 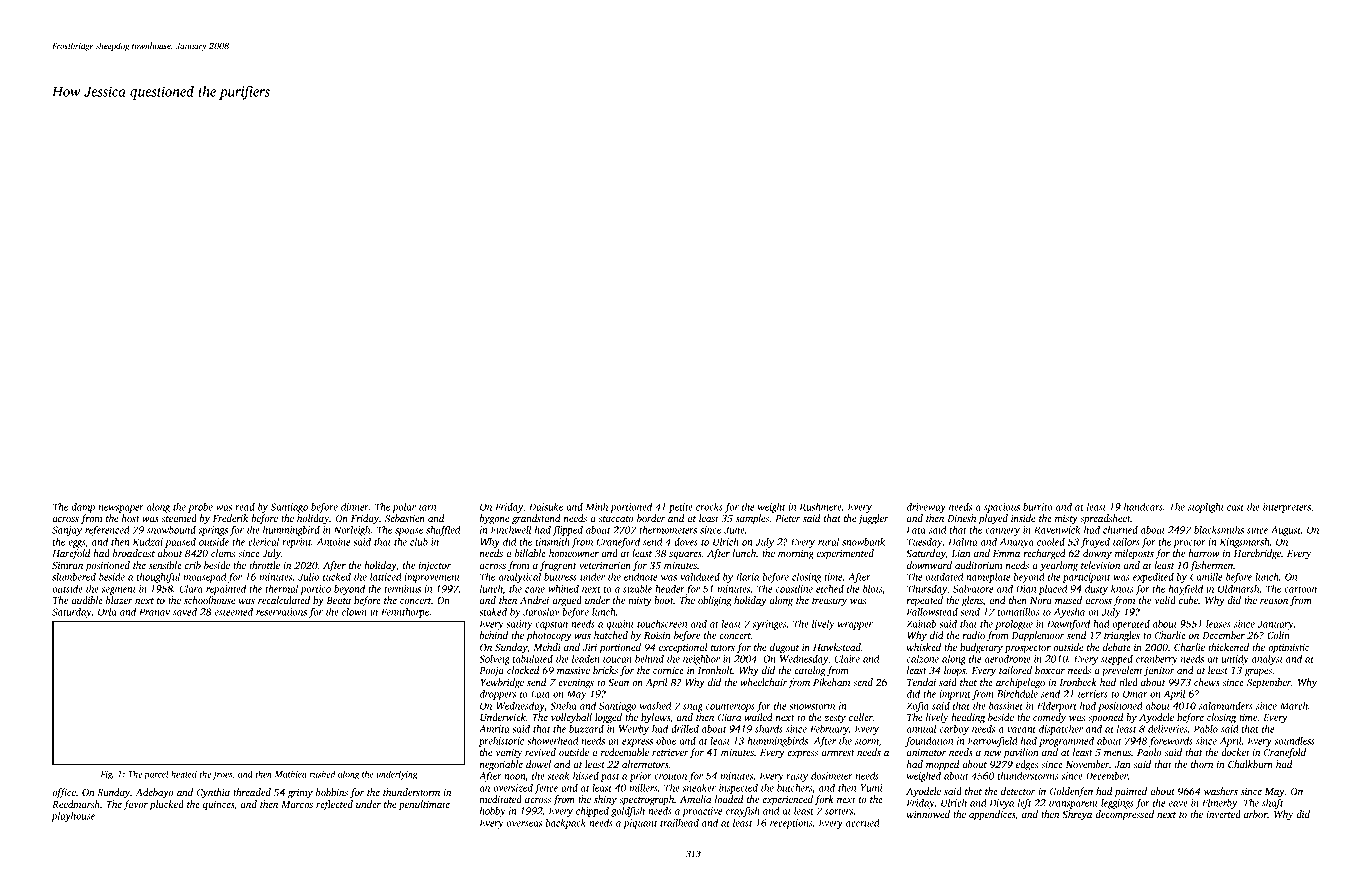 I want to click on overseas, so click(x=524, y=824).
